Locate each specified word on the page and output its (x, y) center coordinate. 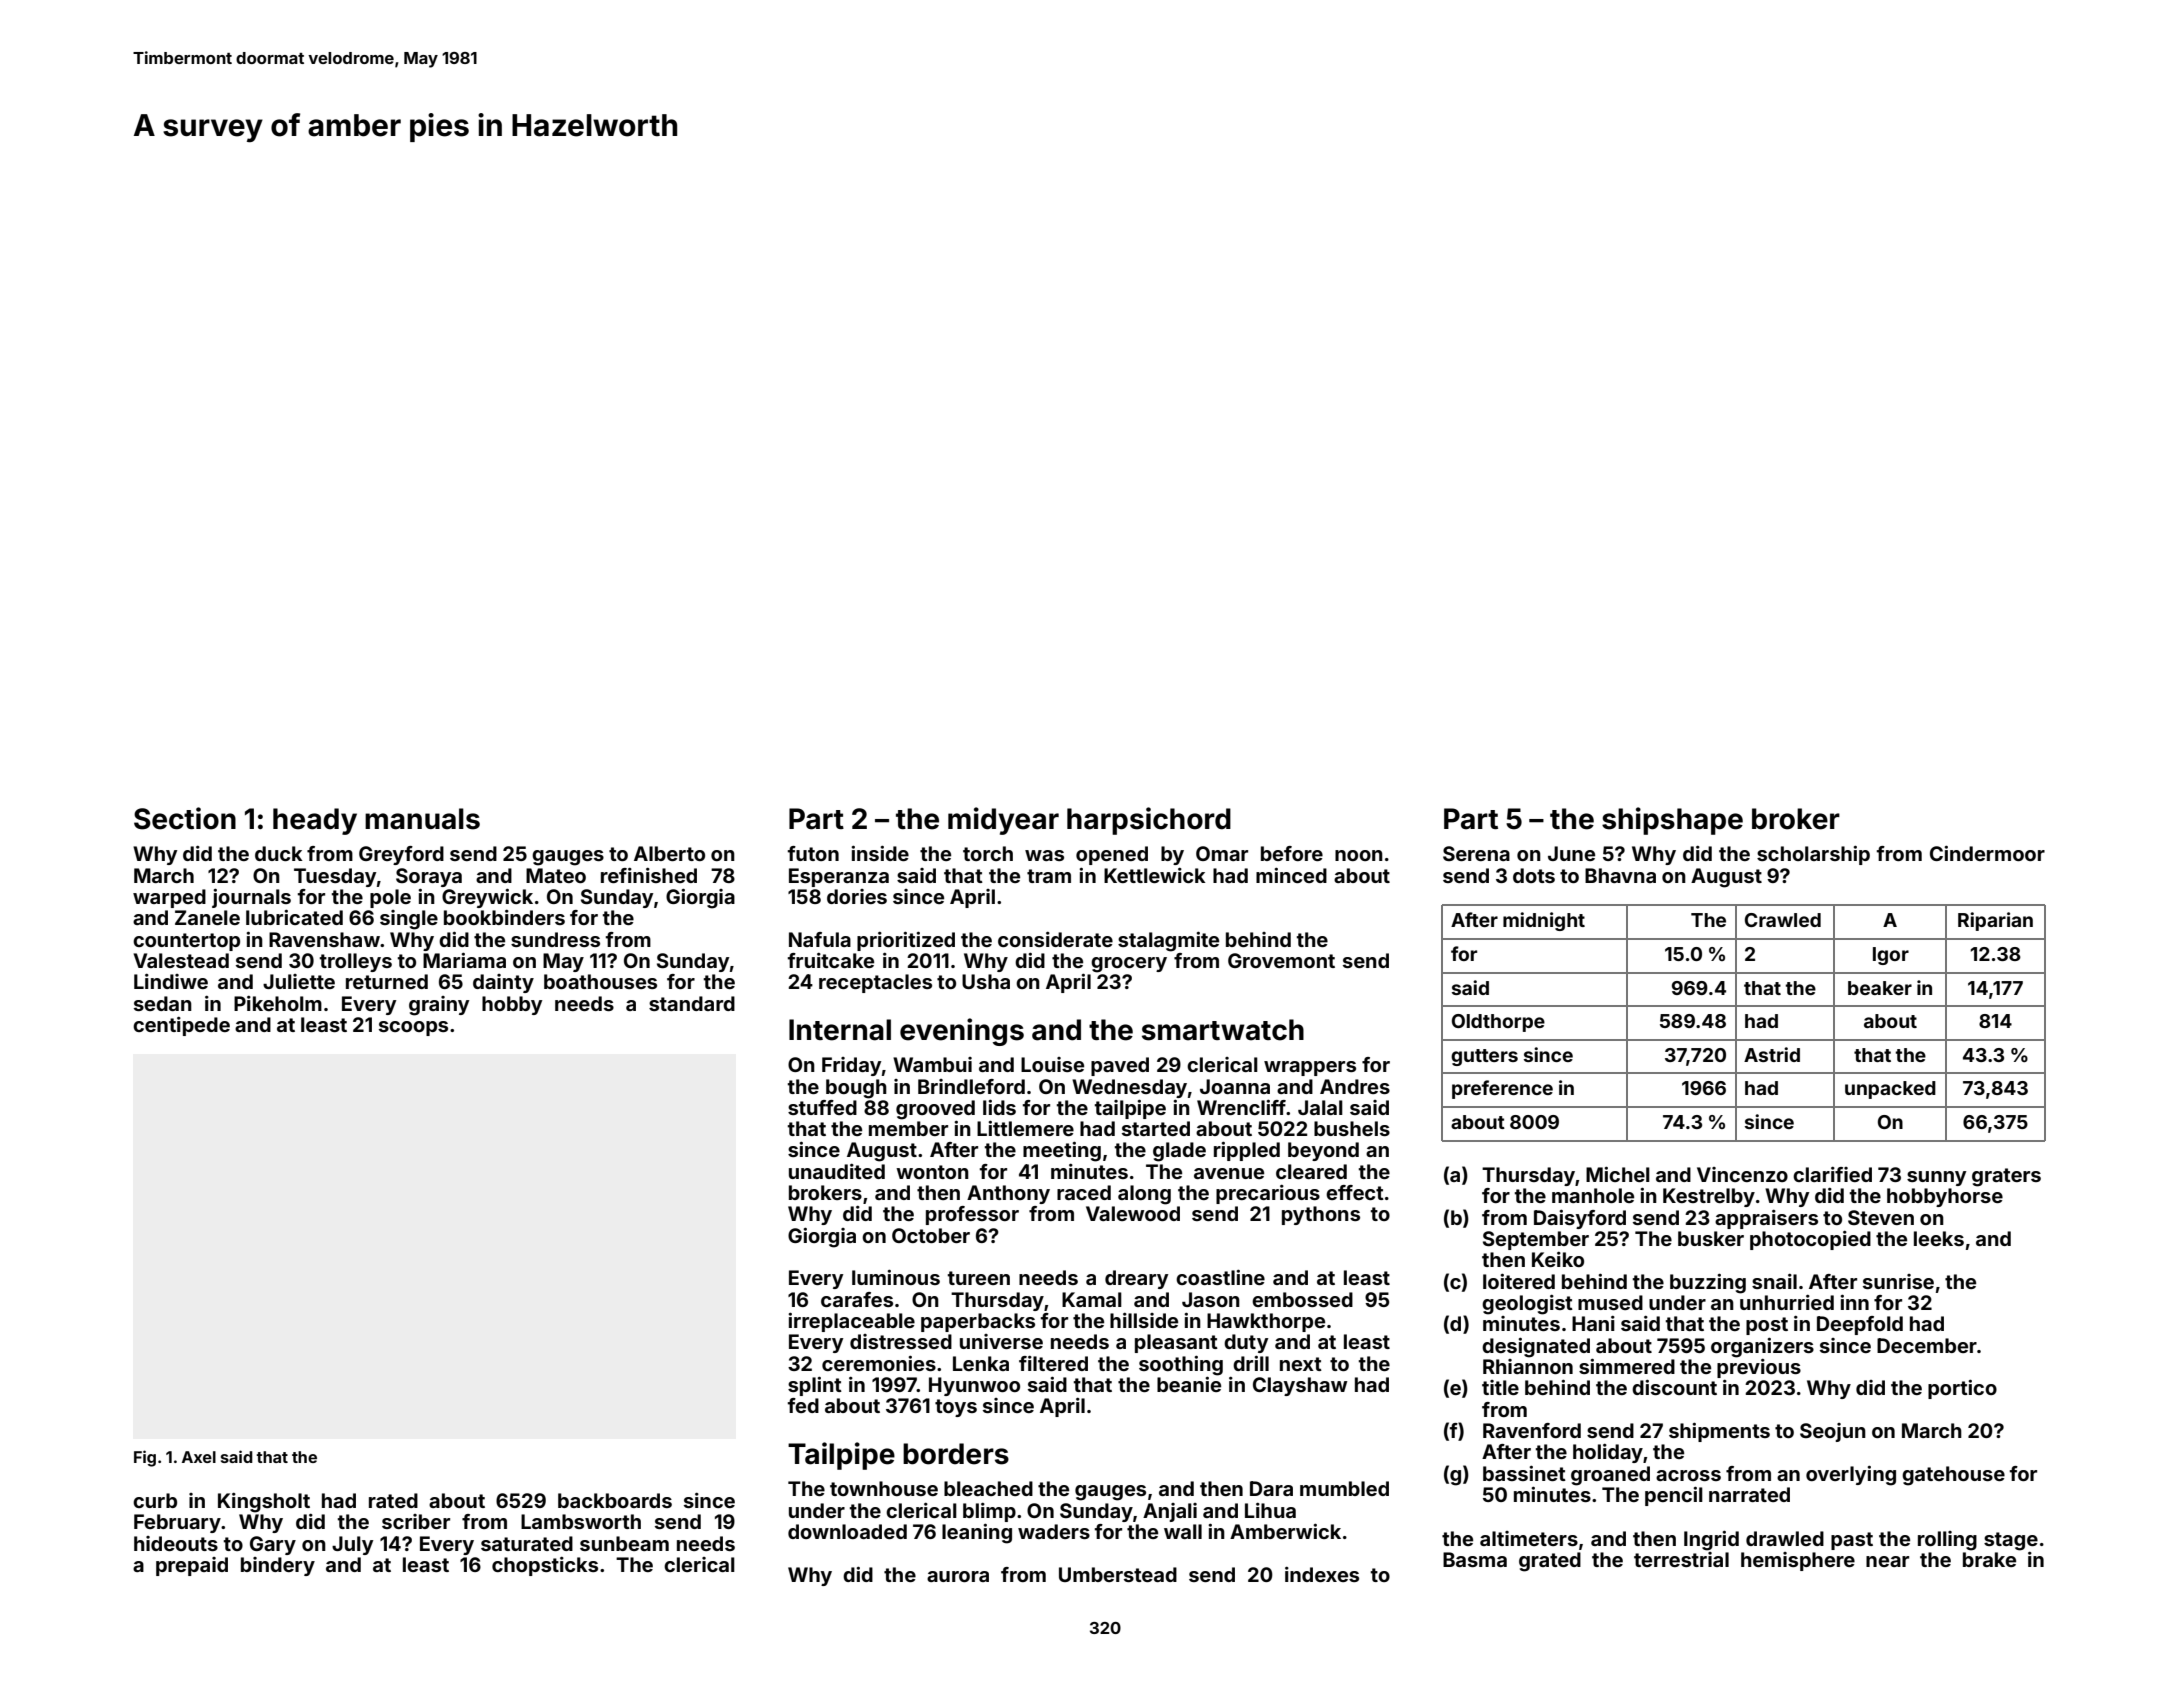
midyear (1003, 821)
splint (815, 1386)
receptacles (875, 983)
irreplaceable (851, 1322)
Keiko (1558, 1259)
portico (1962, 1389)
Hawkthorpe (1266, 1322)
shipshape (1672, 821)
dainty (503, 983)
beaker (1880, 988)
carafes (857, 1299)
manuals (422, 819)
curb (155, 1500)
